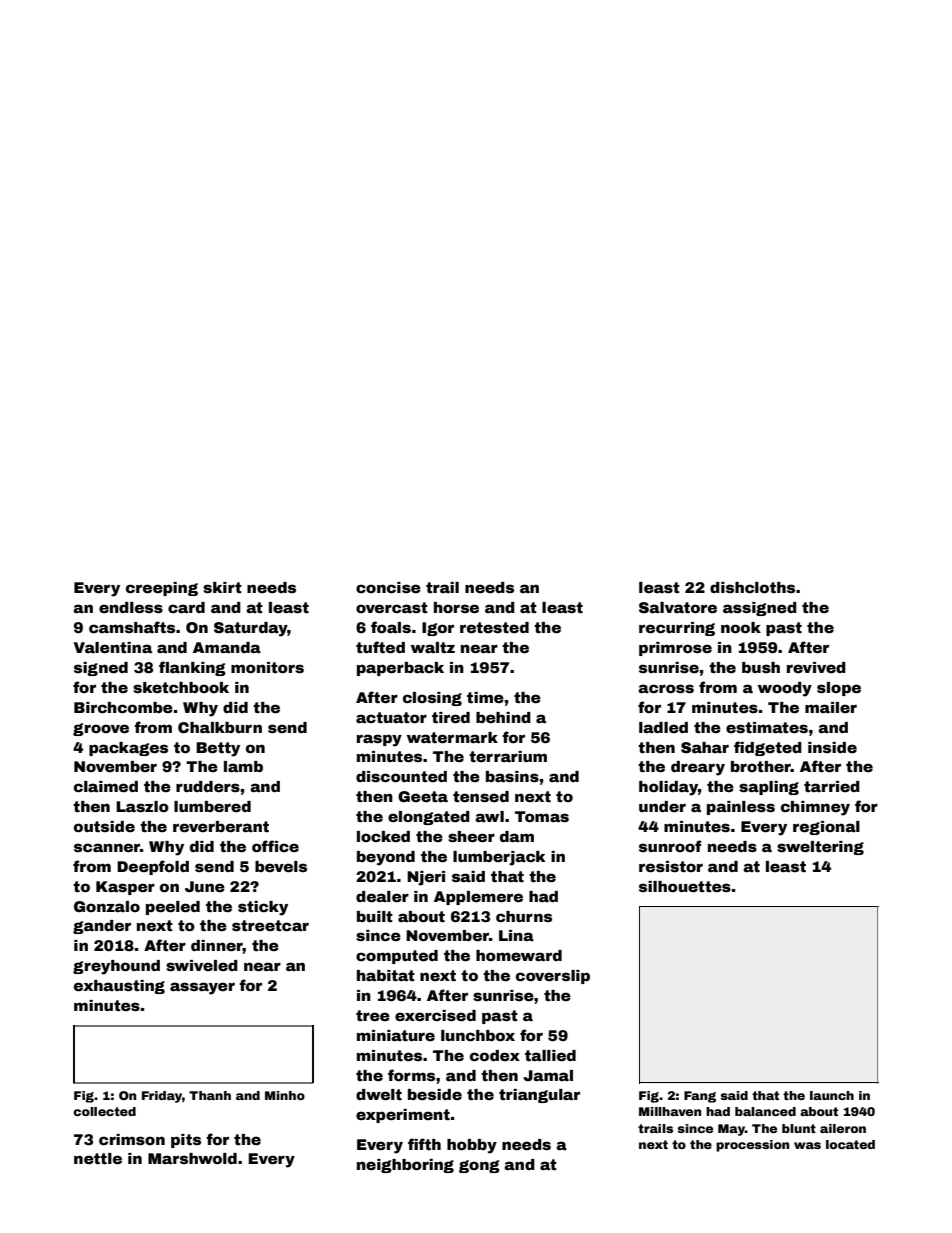 Image resolution: width=952 pixels, height=1233 pixels. I want to click on concise, so click(388, 587).
